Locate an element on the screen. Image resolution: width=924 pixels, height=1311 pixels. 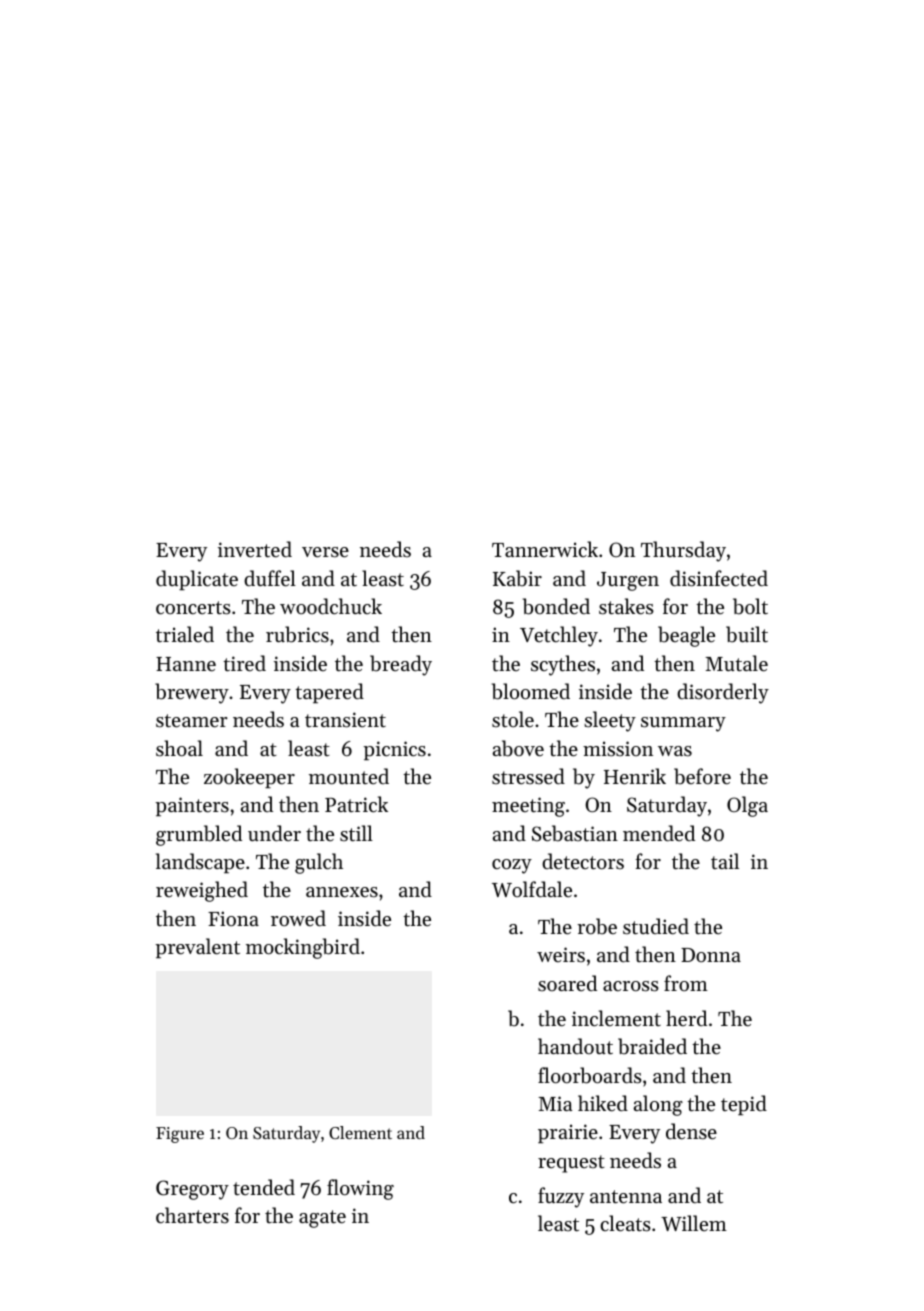
fuzzy is located at coordinates (561, 1197).
